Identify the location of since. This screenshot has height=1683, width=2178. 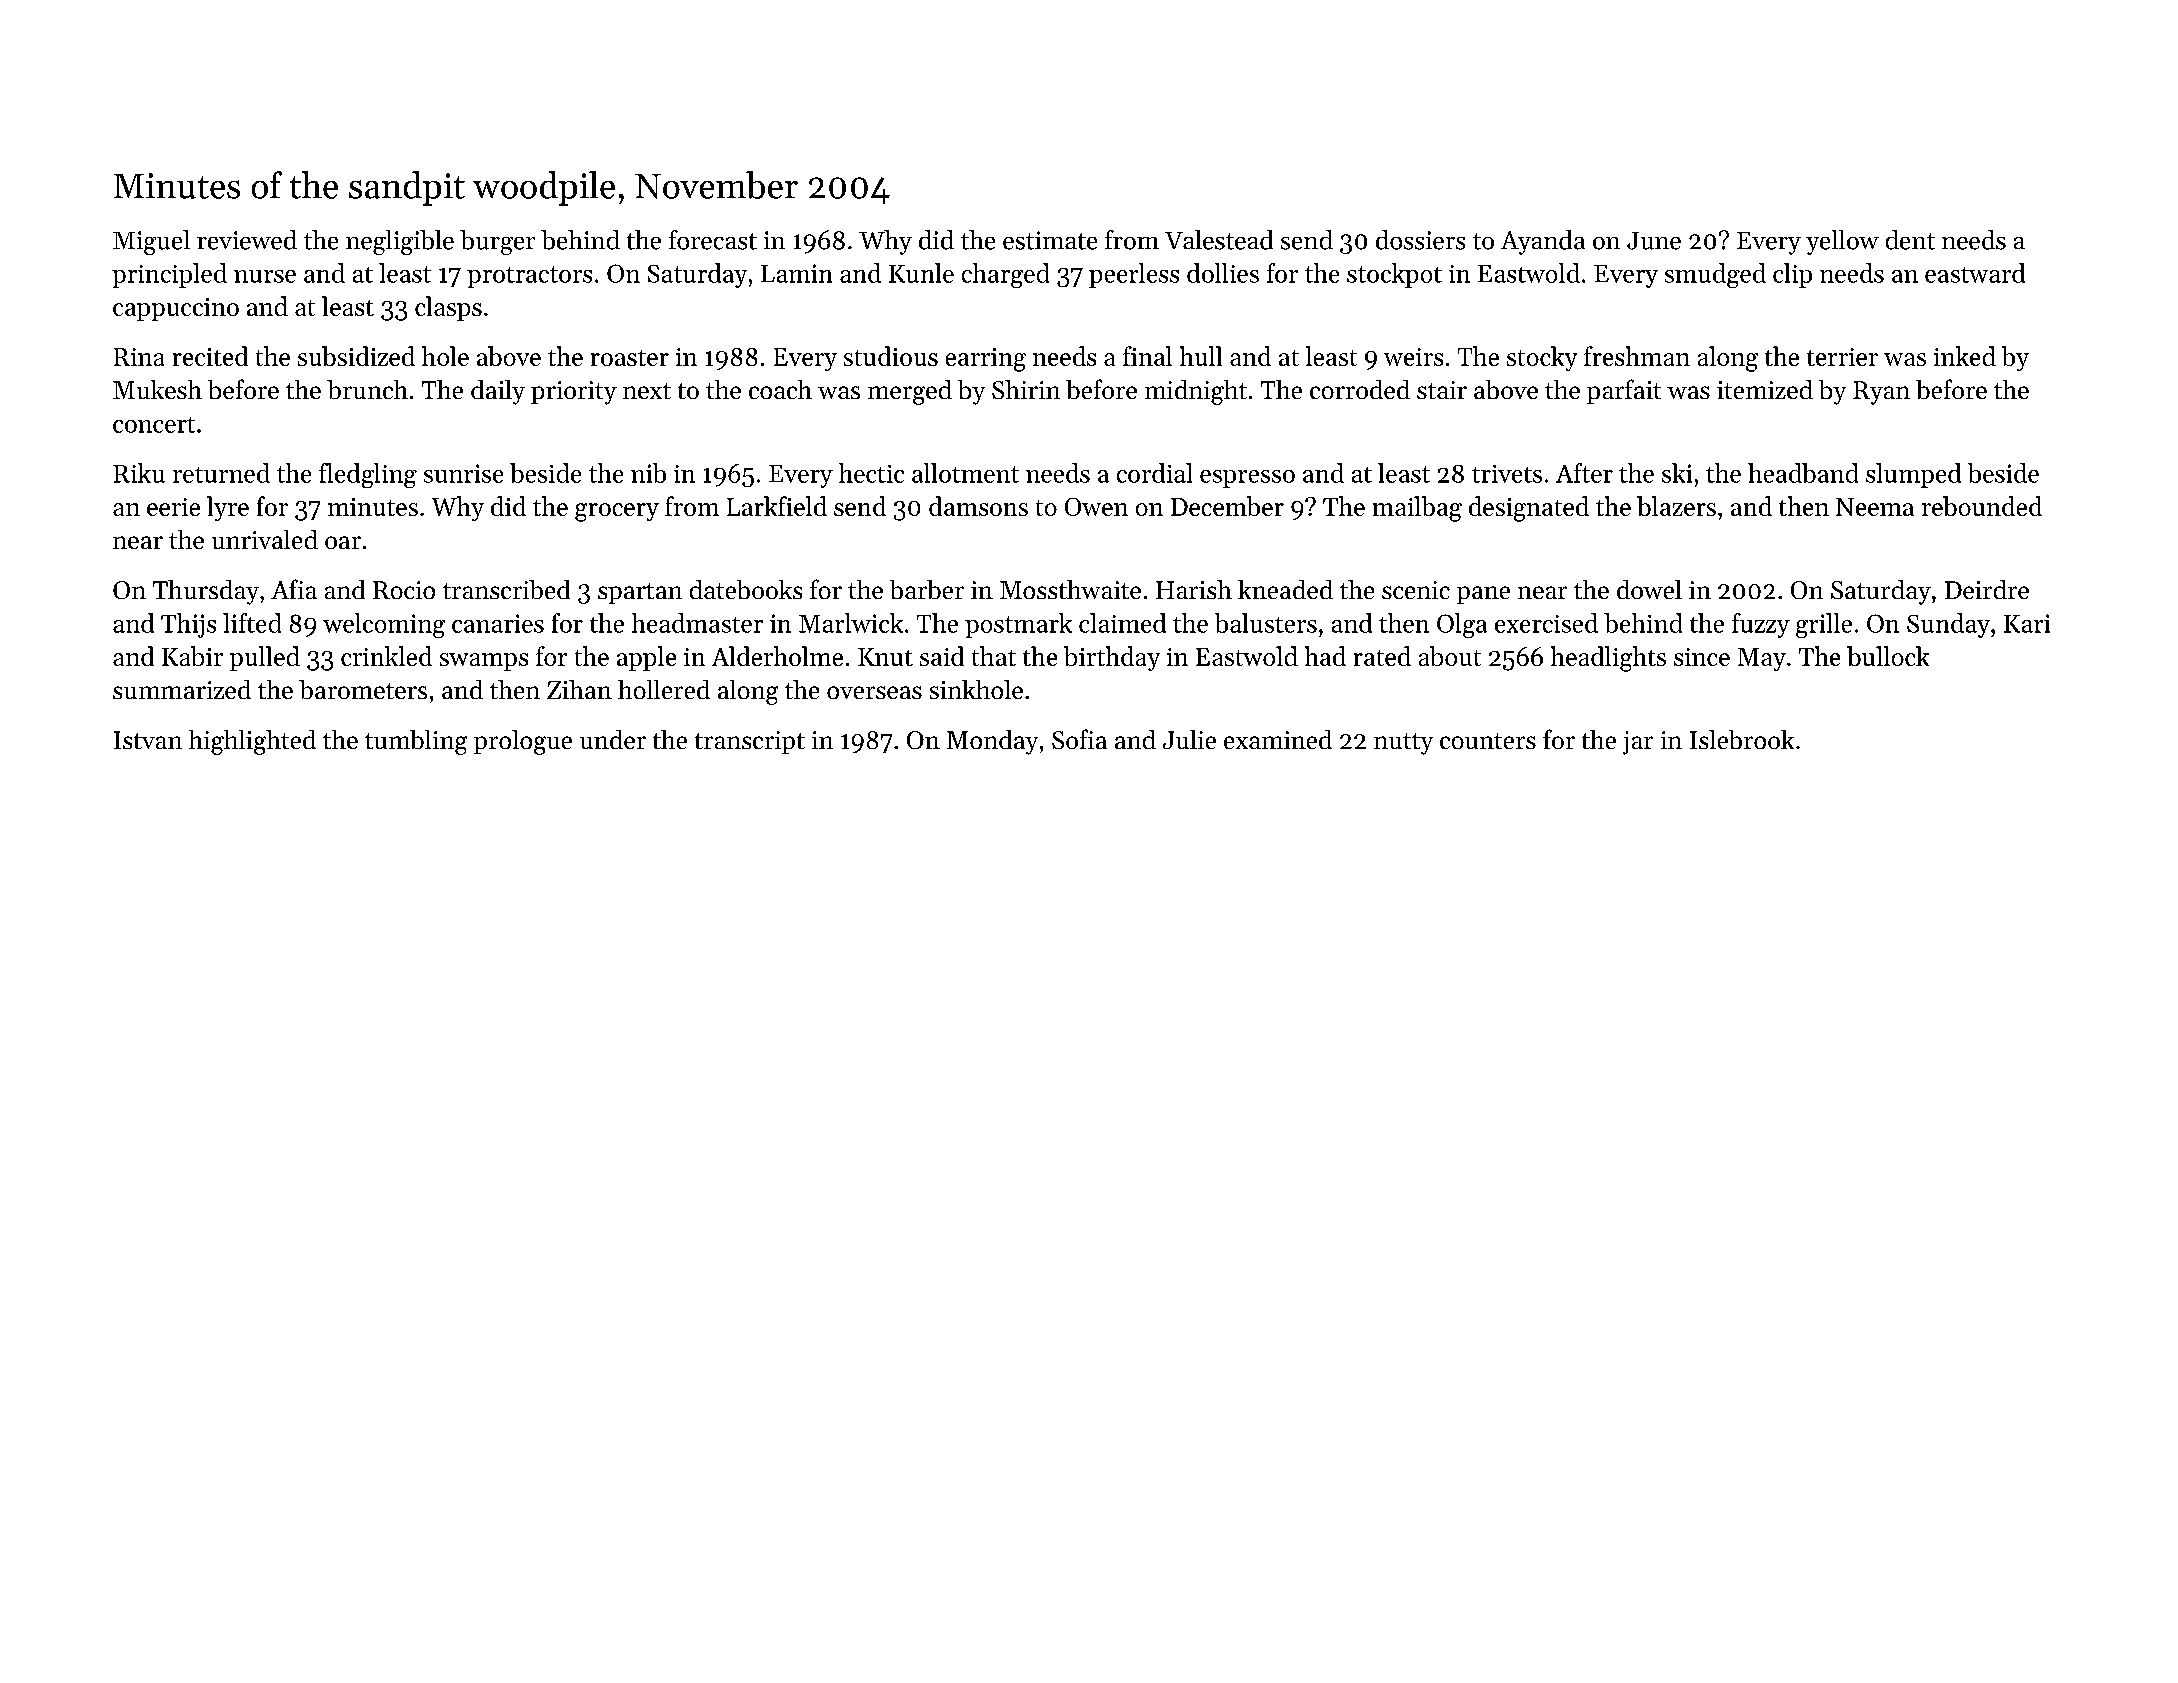
(1702, 657).
